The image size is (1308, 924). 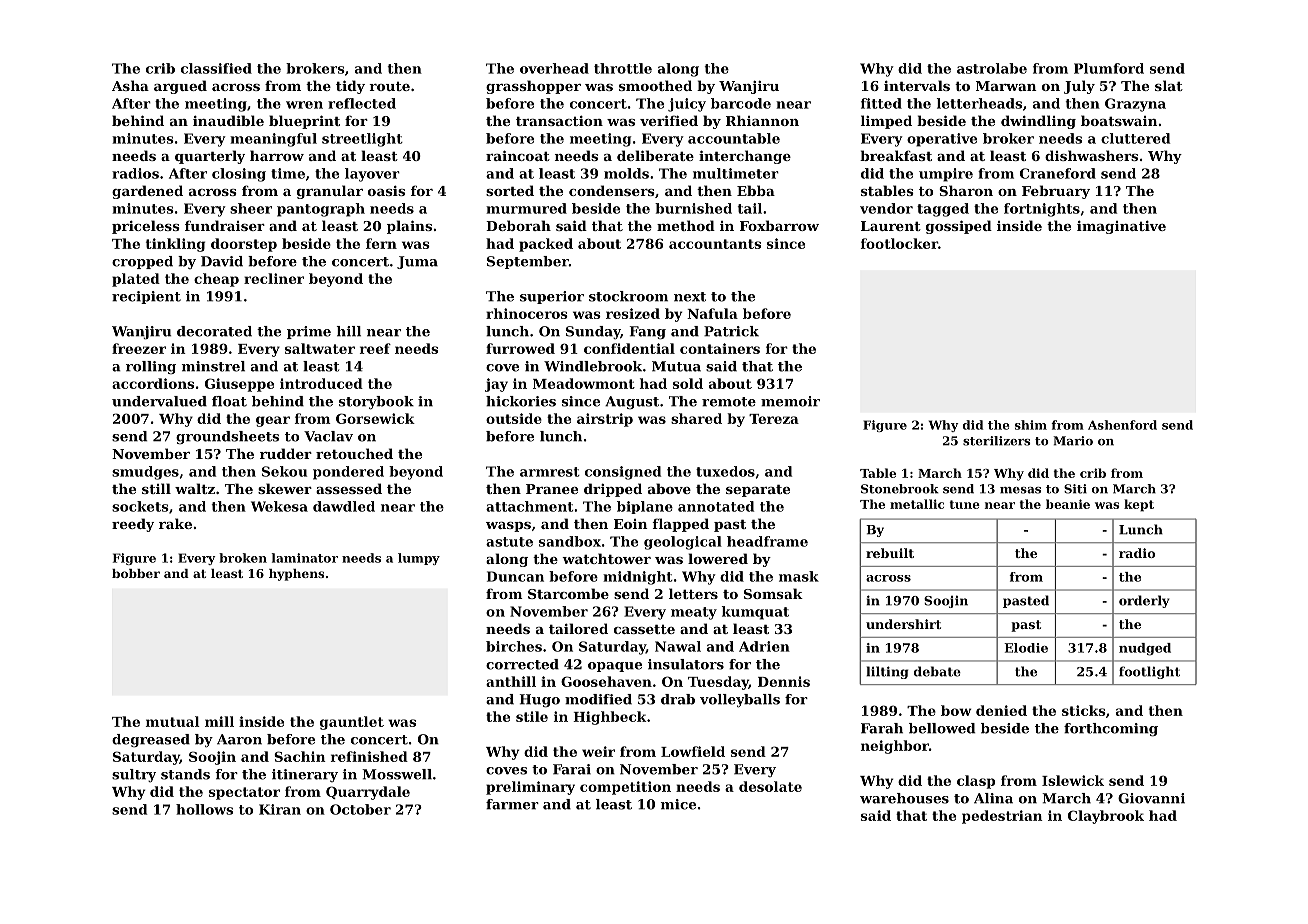 What do you see at coordinates (745, 157) in the screenshot?
I see `interchange` at bounding box center [745, 157].
